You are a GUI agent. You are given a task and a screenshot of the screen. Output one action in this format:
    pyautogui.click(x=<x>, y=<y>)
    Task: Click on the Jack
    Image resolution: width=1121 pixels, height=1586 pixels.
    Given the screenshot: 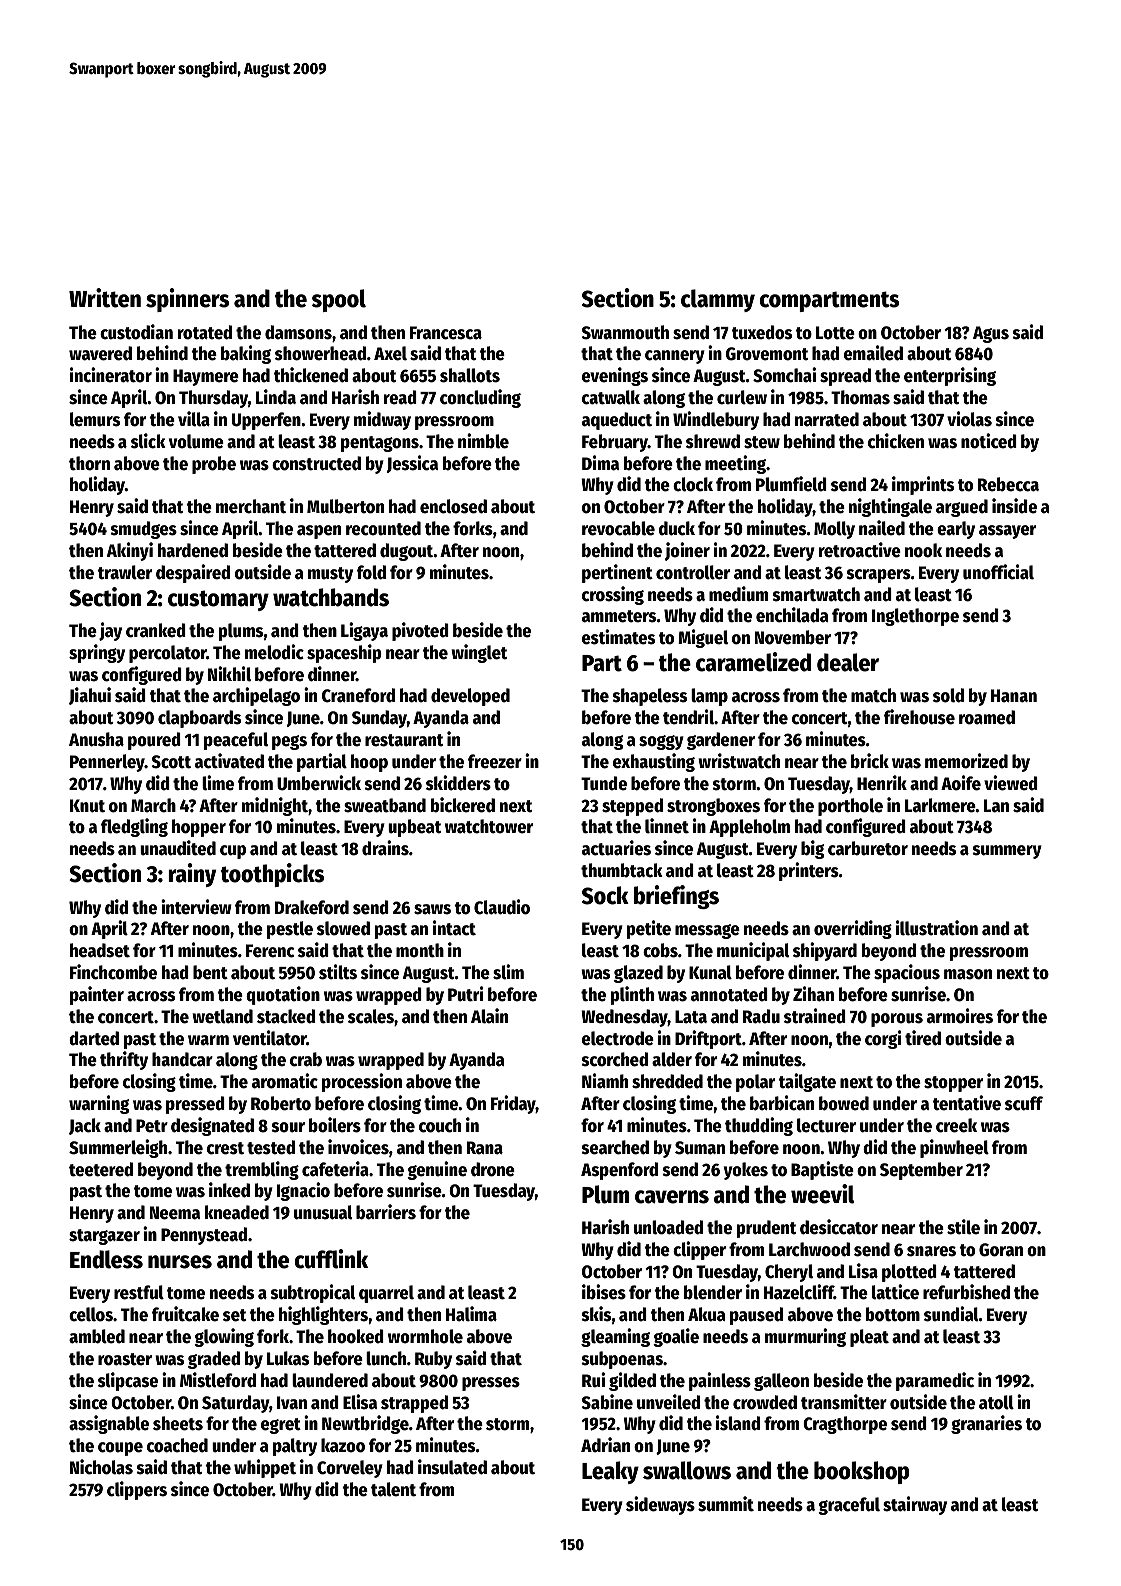 What is the action you would take?
    pyautogui.click(x=85, y=1126)
